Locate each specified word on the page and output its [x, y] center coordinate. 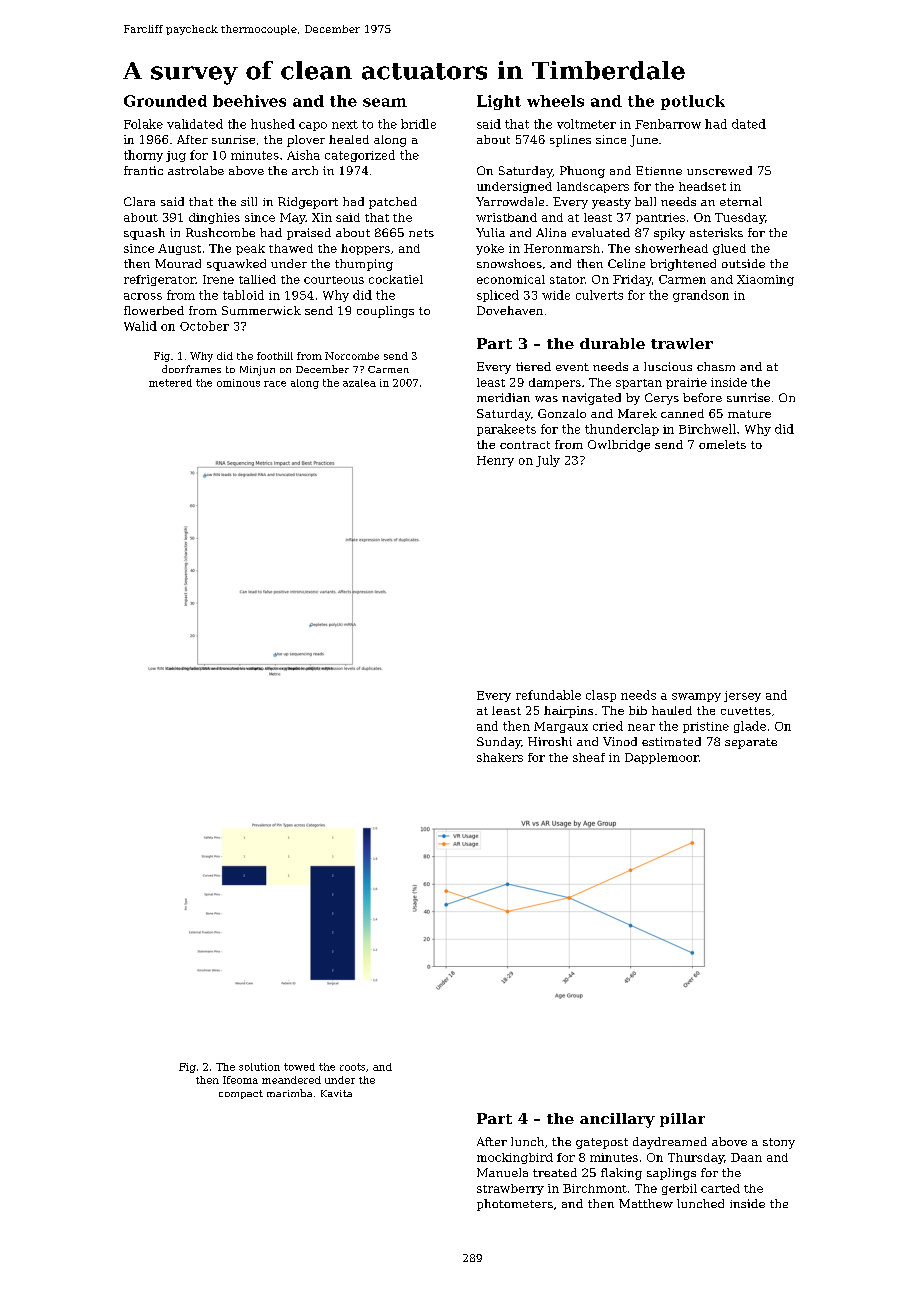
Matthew [646, 1203]
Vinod [620, 741]
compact [241, 1094]
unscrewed [719, 170]
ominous [238, 383]
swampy [696, 697]
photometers [515, 1205]
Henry [495, 461]
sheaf [589, 757]
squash [144, 234]
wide [556, 295]
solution [259, 1067]
